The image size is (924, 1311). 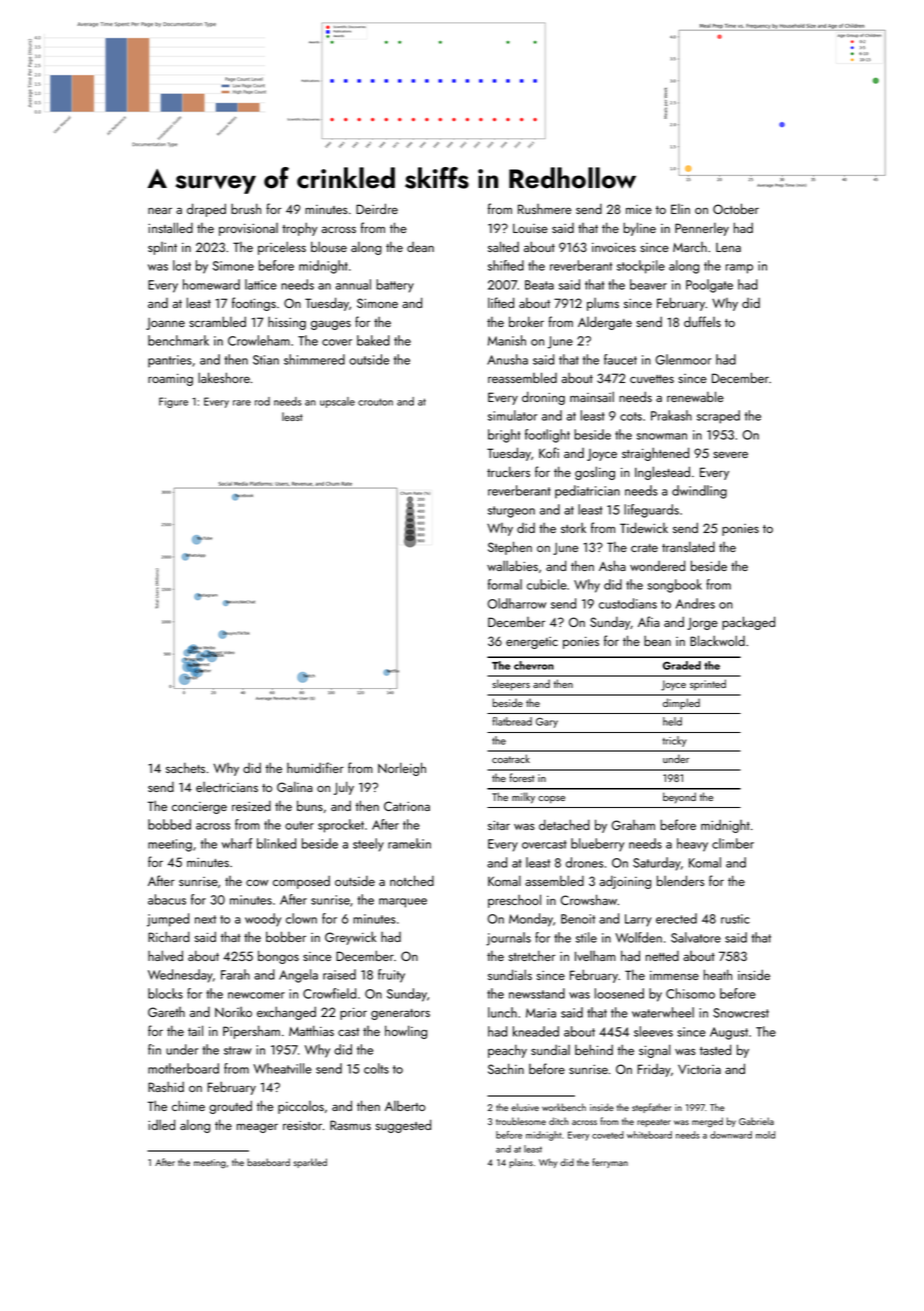 I want to click on formal, so click(x=505, y=584).
